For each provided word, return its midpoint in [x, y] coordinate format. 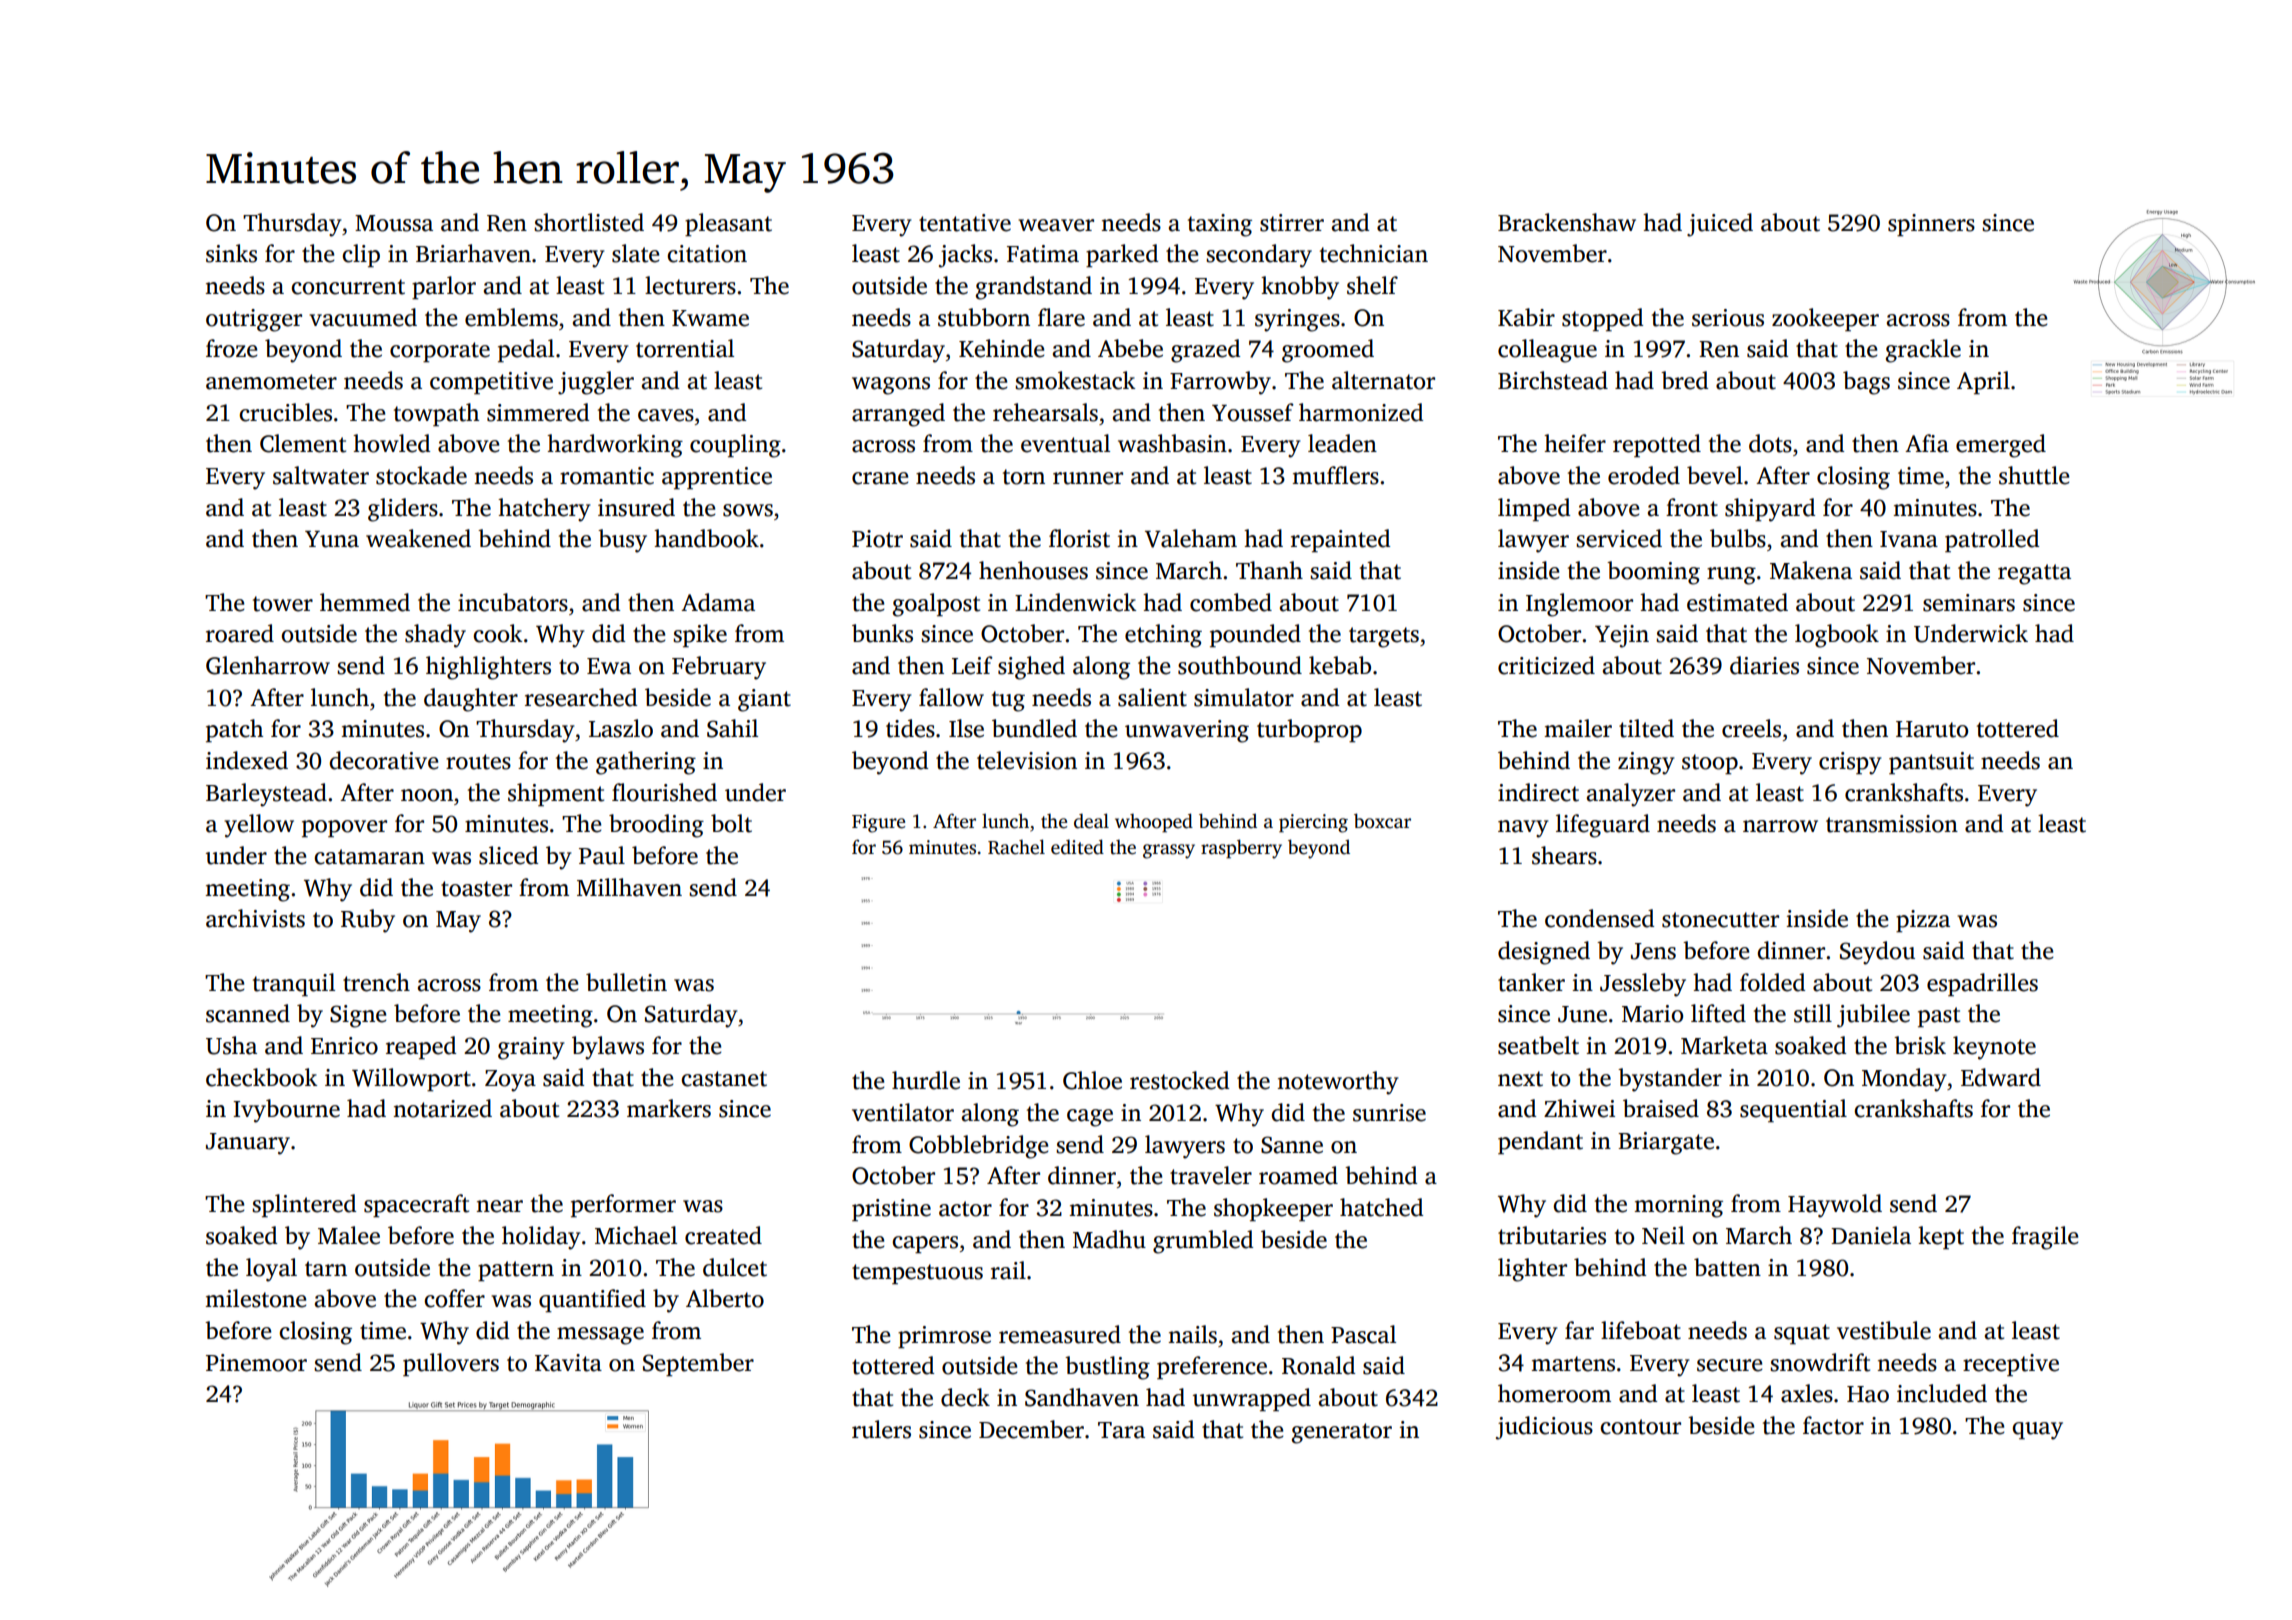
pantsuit [1931, 763]
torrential [685, 348]
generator [1342, 1433]
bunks [882, 633]
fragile [2045, 1238]
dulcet [735, 1267]
